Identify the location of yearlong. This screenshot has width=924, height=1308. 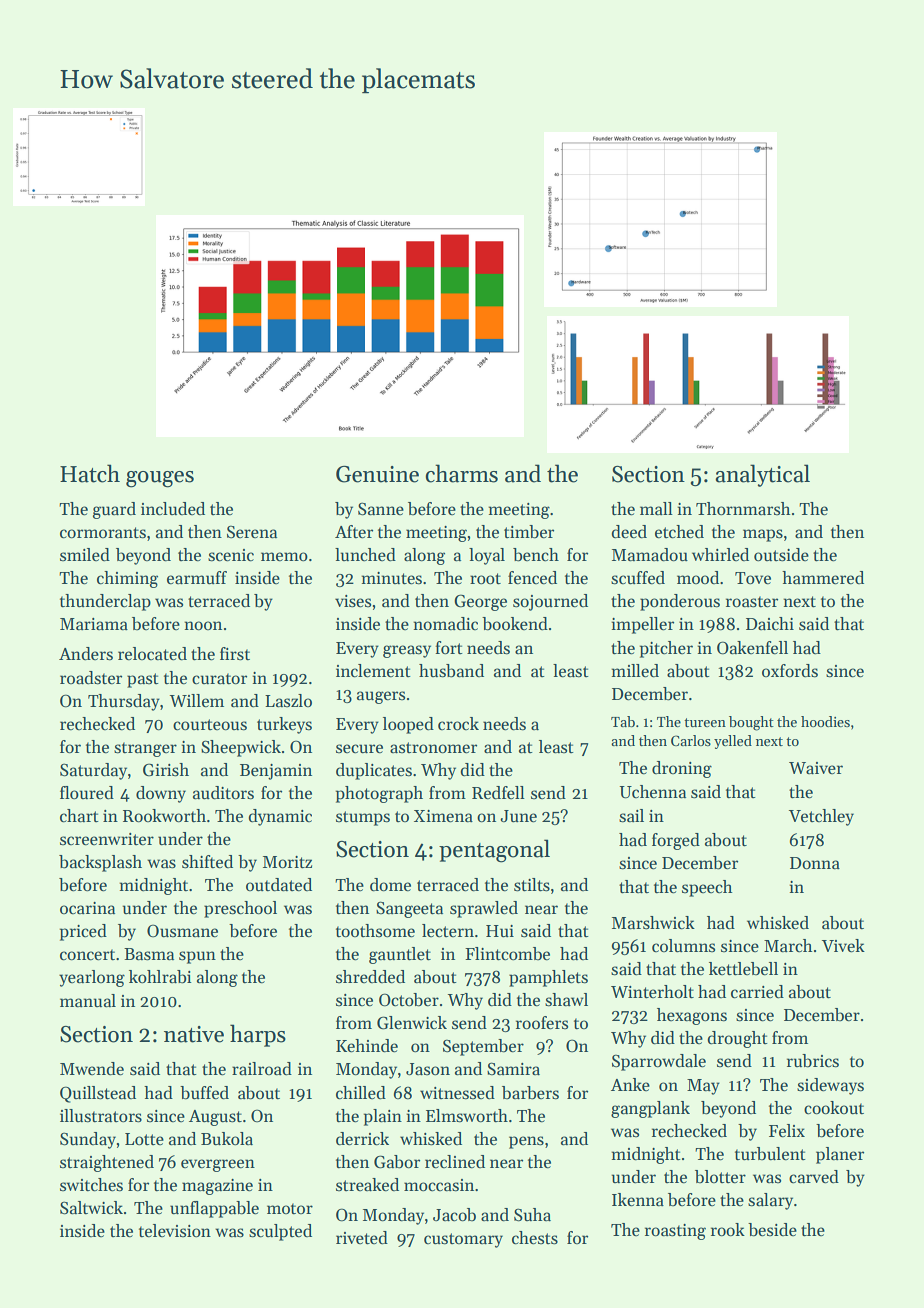
(92, 978).
